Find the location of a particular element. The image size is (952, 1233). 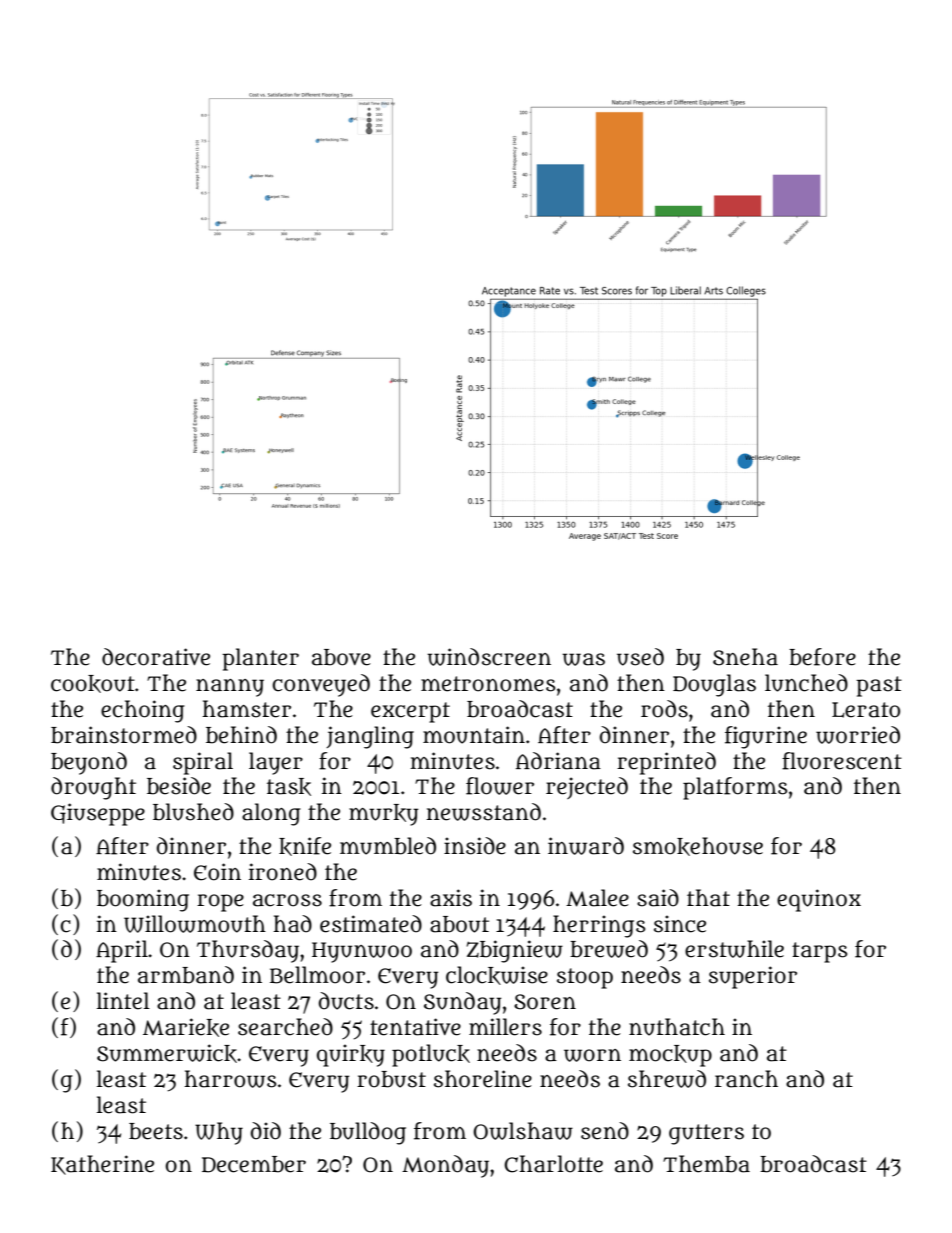

Charlotte is located at coordinates (553, 1164).
